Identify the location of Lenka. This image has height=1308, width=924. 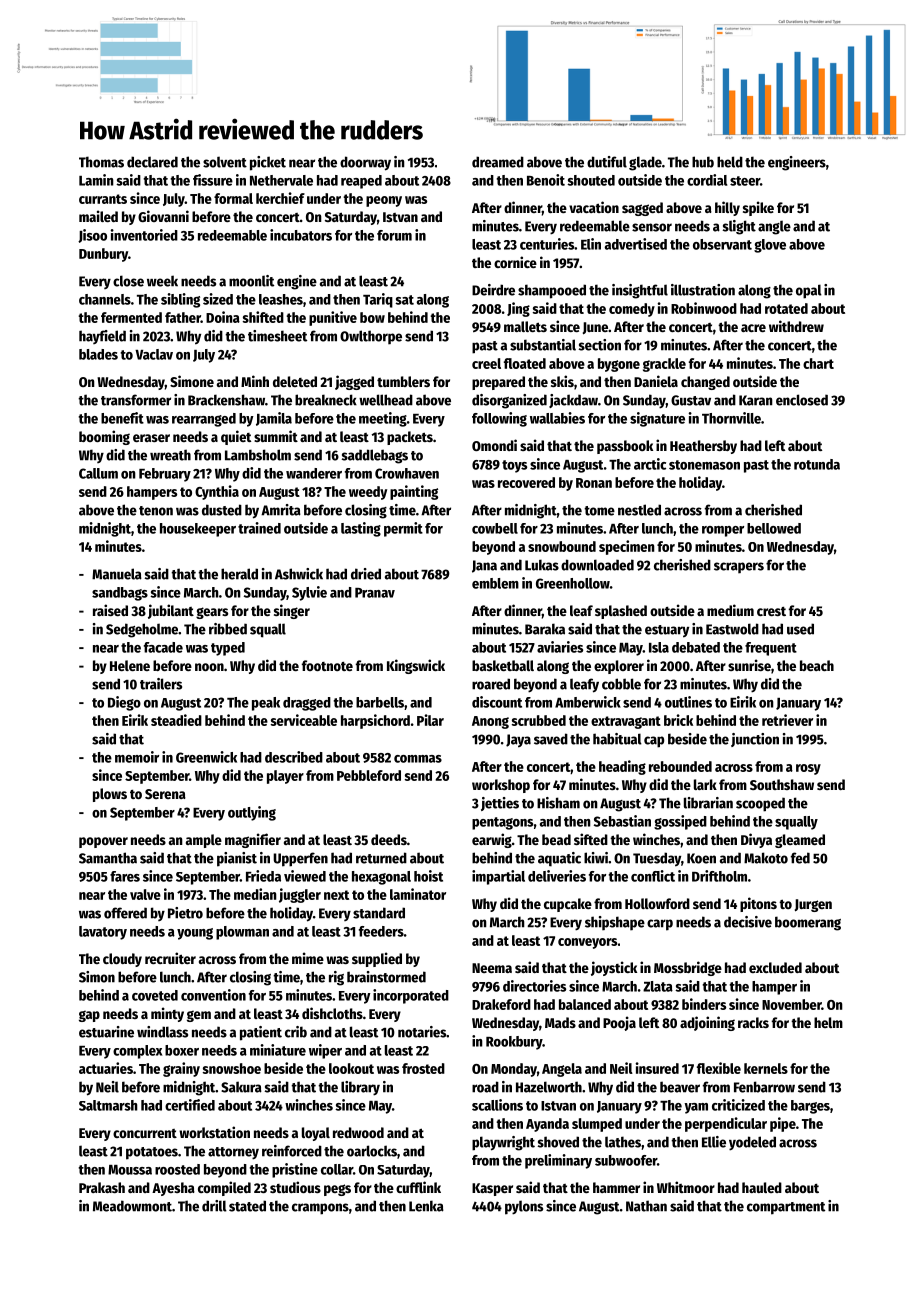
(426, 1206).
